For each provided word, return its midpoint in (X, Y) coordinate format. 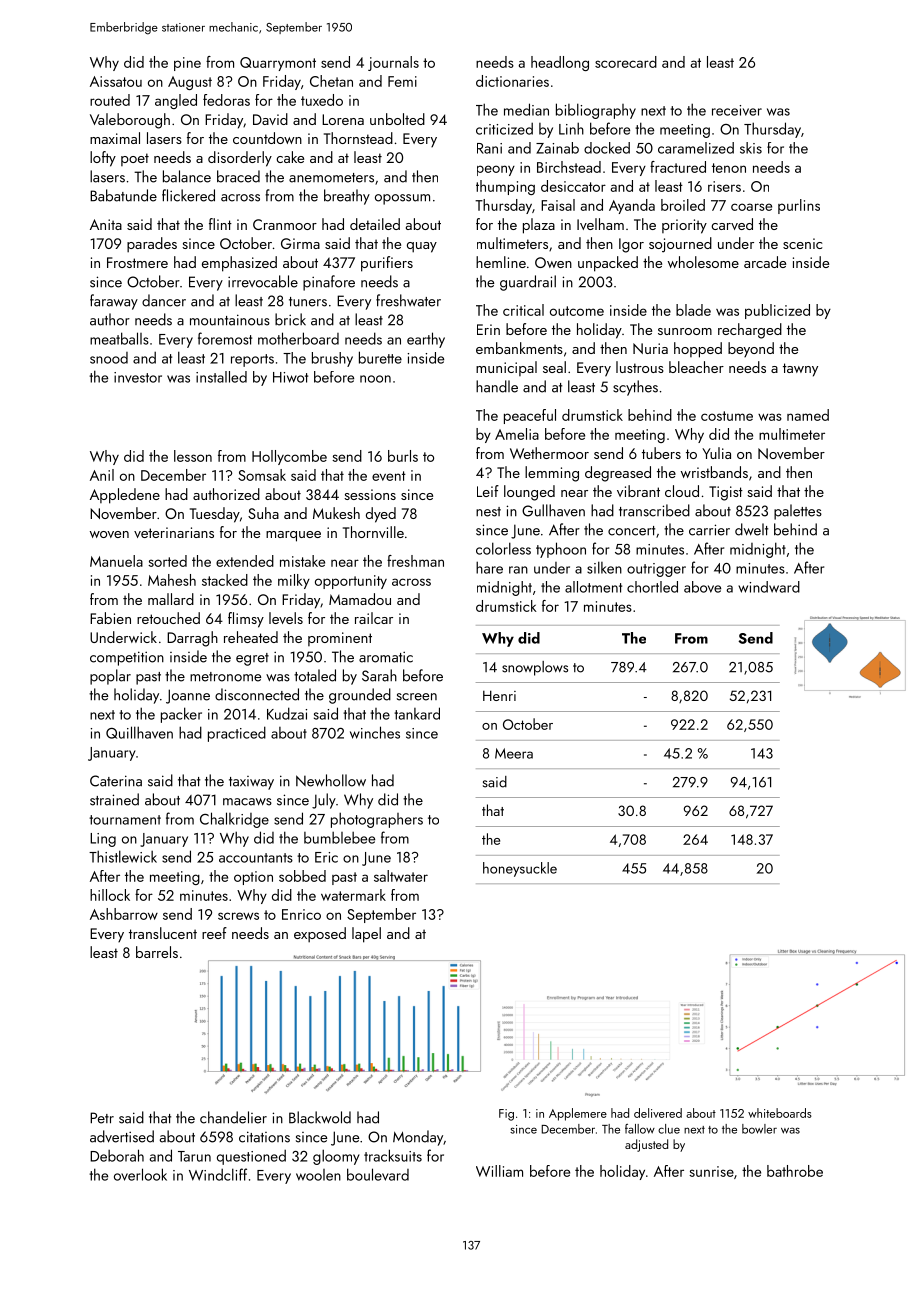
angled (176, 101)
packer (181, 715)
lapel (366, 935)
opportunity (351, 582)
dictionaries (512, 81)
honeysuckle (520, 869)
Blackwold (320, 1117)
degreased (618, 474)
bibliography (596, 111)
